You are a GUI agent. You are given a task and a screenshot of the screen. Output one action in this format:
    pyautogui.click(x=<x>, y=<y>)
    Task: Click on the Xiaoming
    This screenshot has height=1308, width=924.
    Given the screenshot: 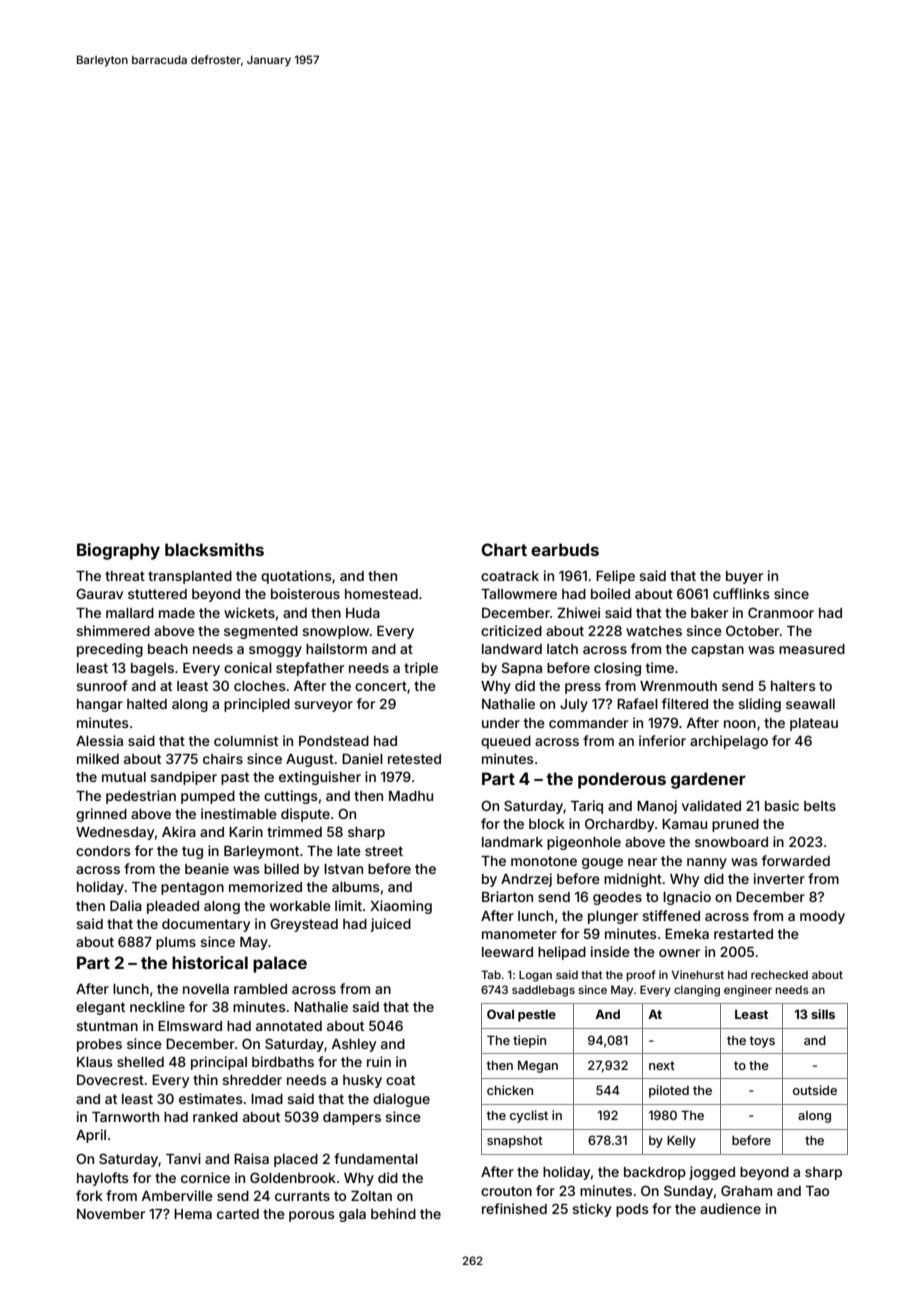 What is the action you would take?
    pyautogui.click(x=401, y=907)
